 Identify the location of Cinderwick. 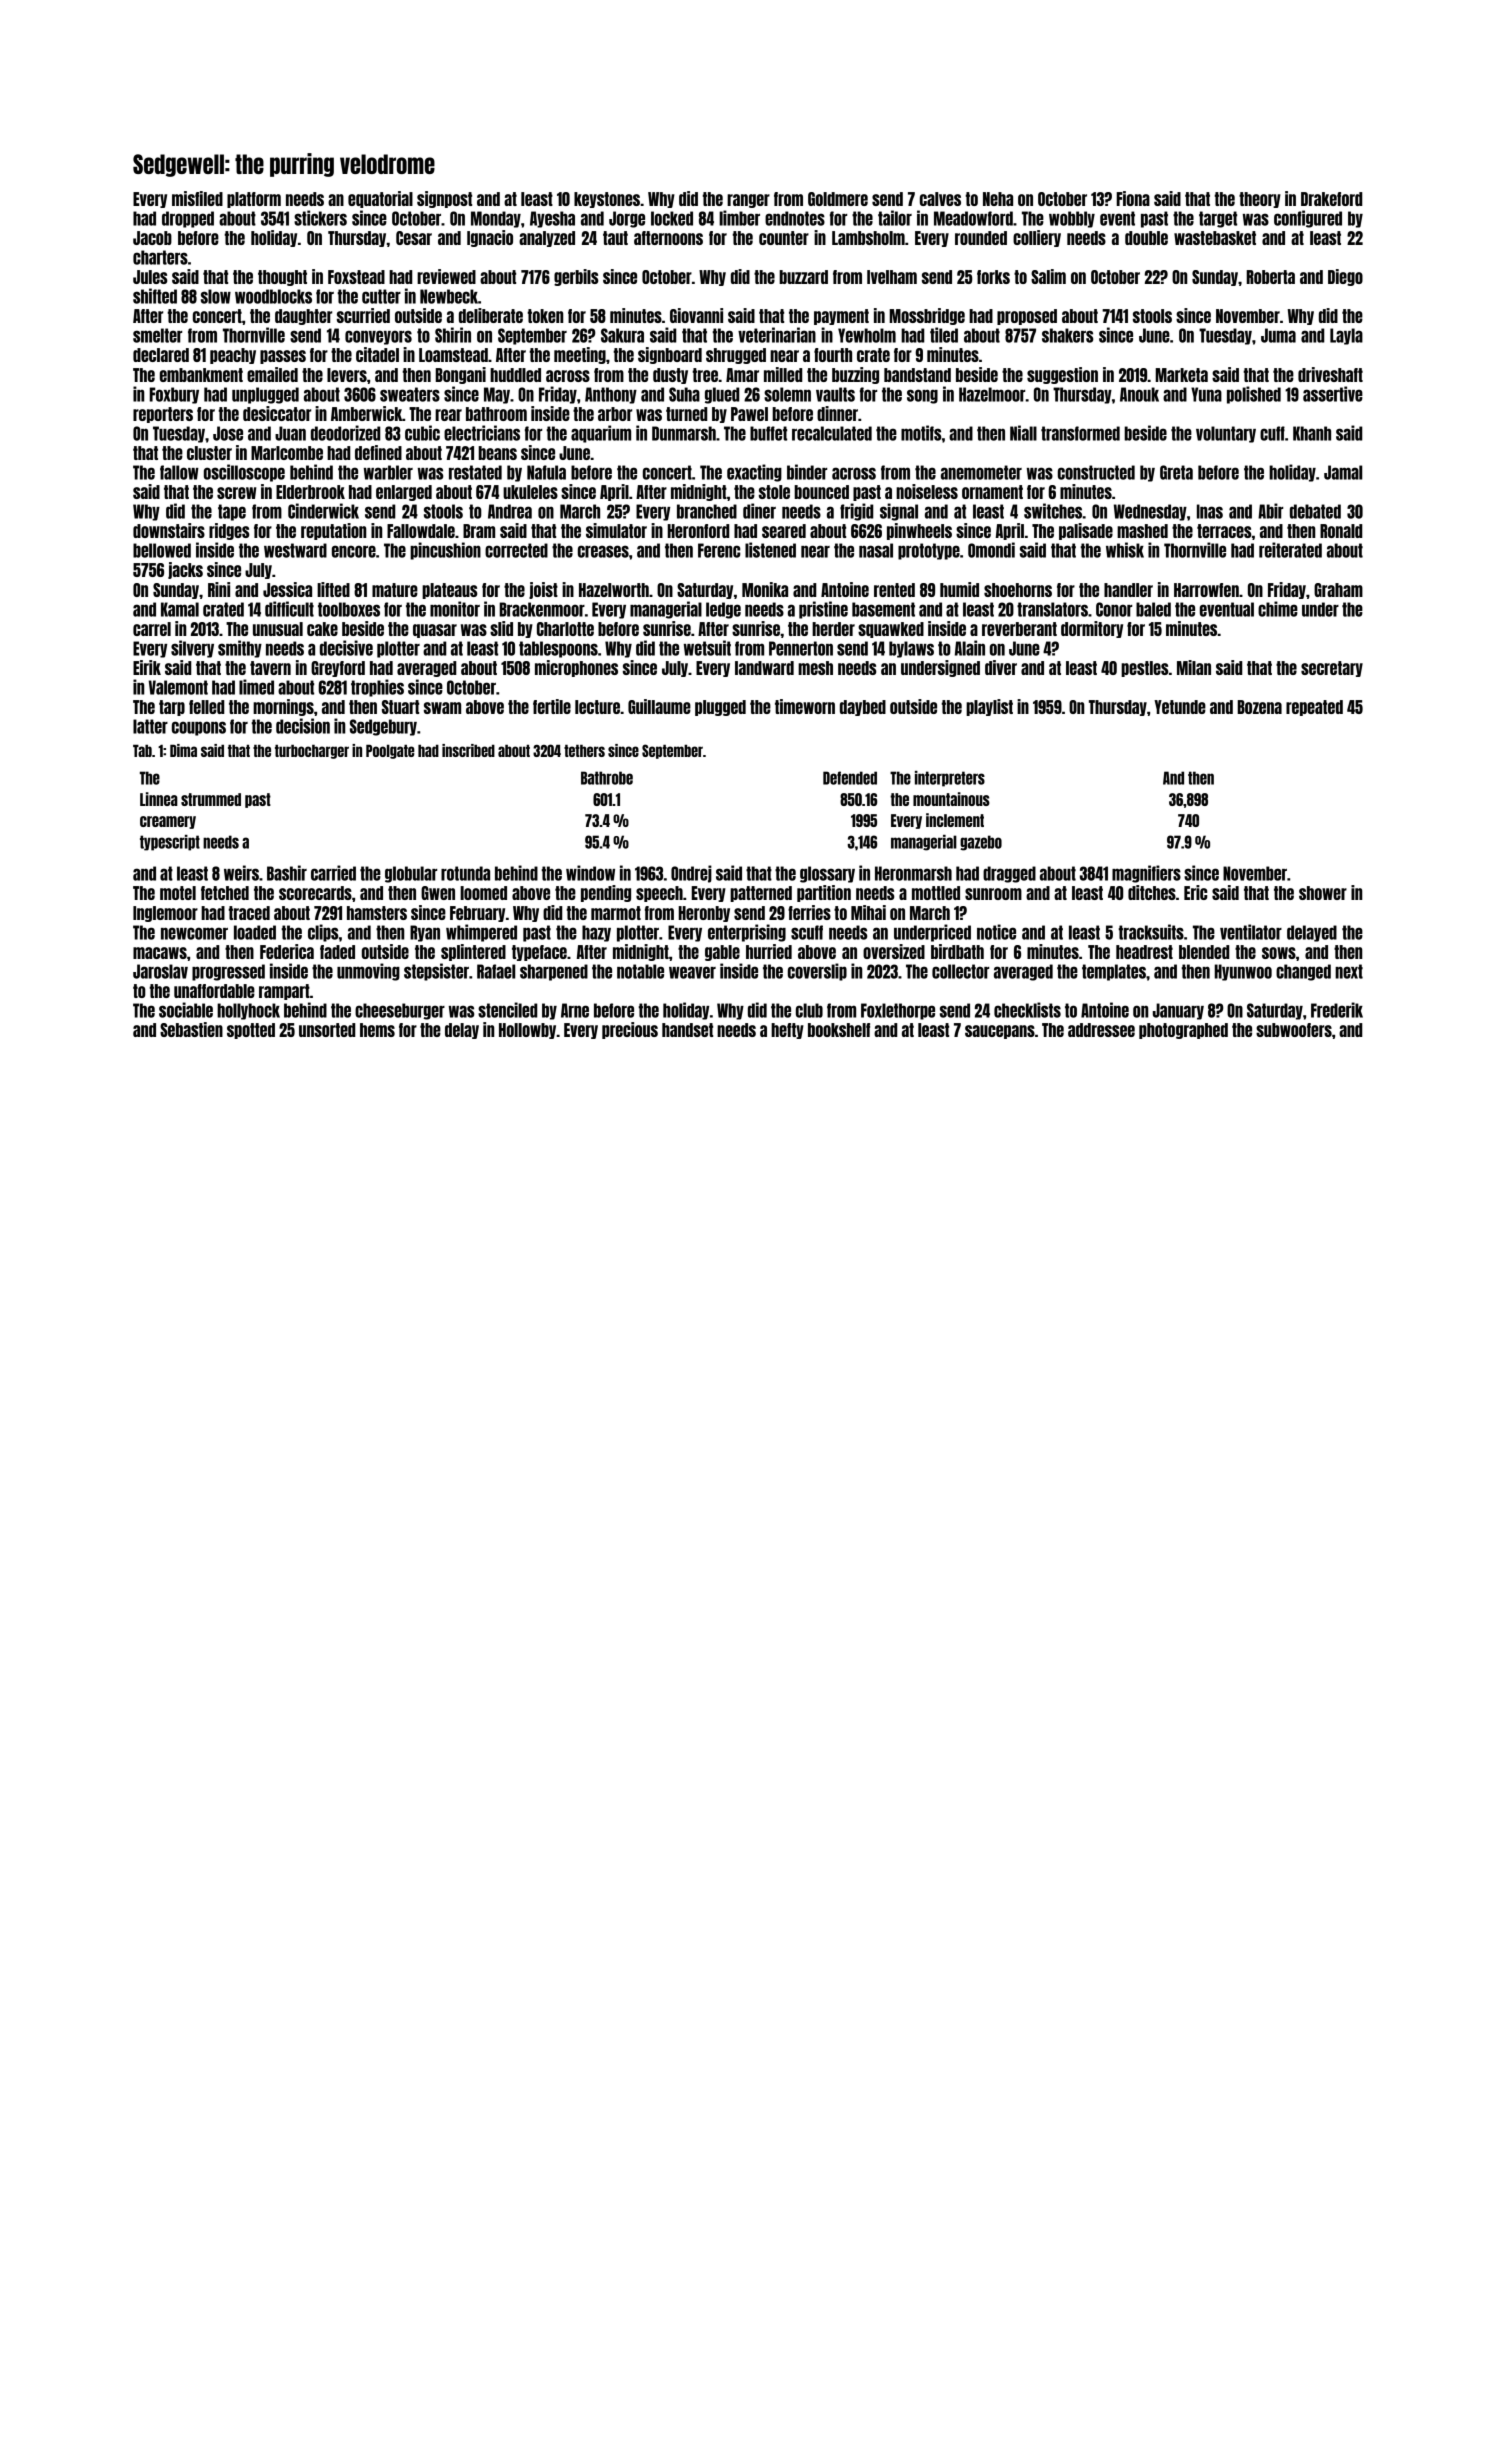
(323, 511).
